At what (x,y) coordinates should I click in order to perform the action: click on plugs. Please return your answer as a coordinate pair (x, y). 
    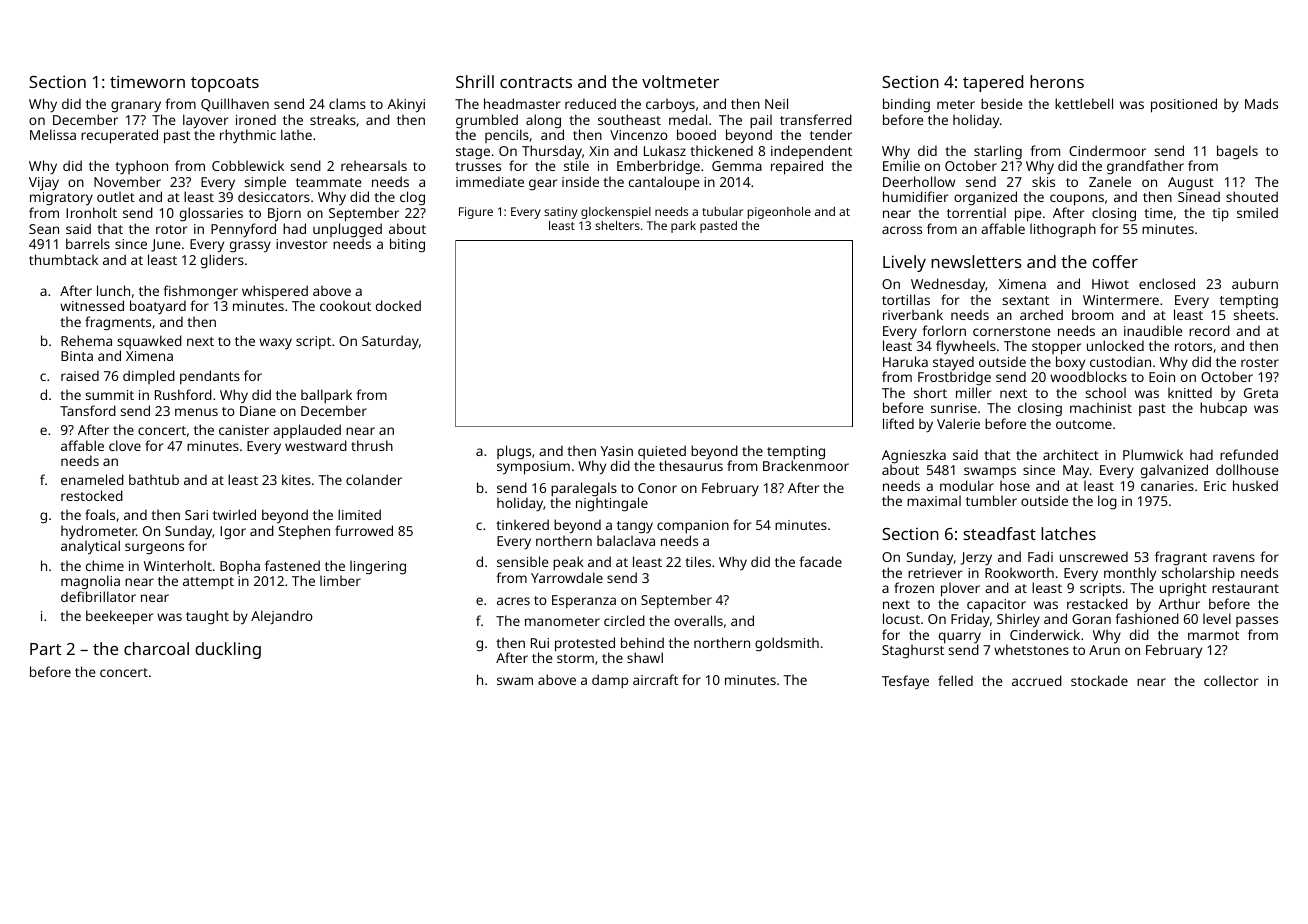
    Looking at the image, I should click on (514, 452).
